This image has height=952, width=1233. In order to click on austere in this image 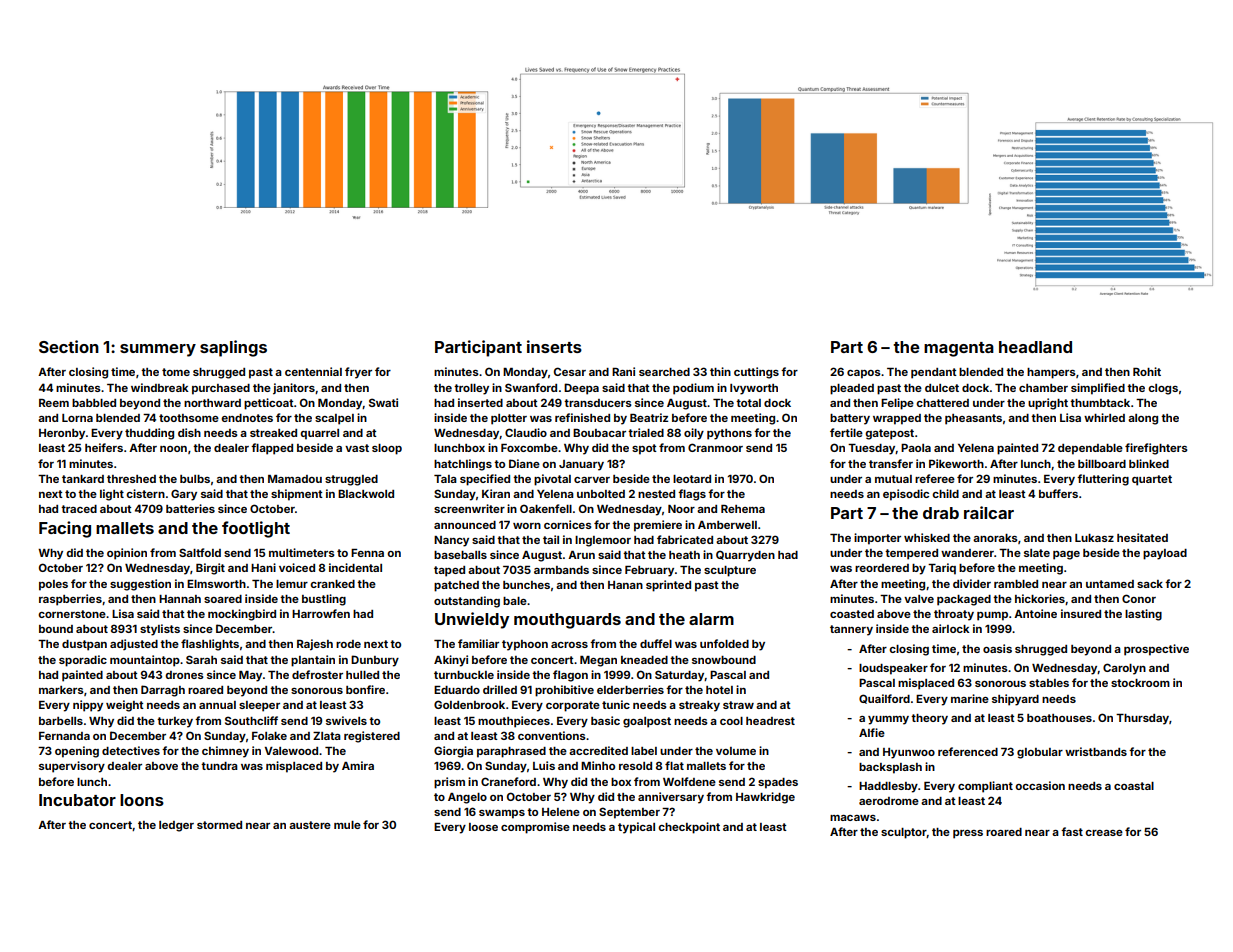, I will do `click(310, 825)`.
